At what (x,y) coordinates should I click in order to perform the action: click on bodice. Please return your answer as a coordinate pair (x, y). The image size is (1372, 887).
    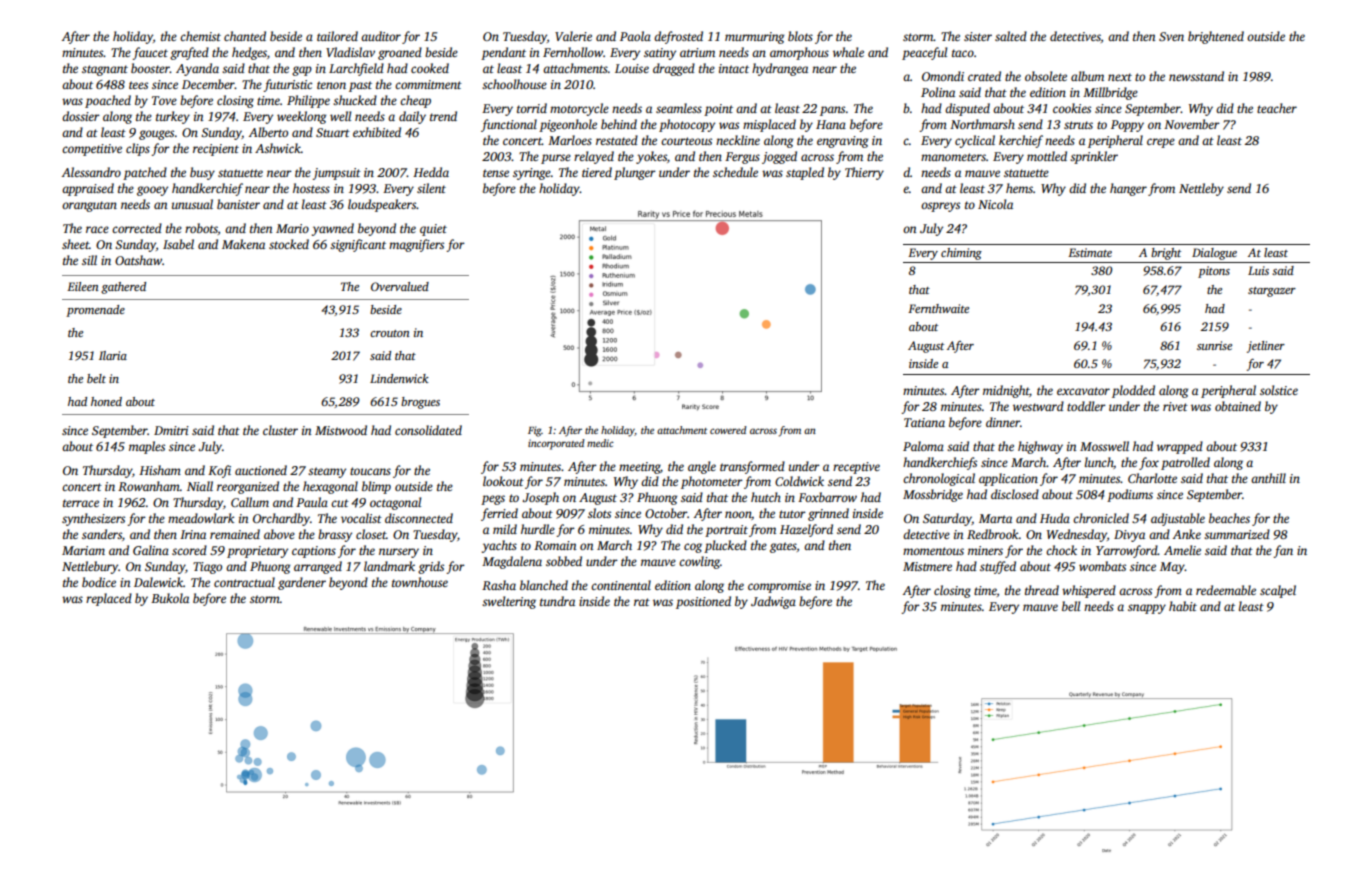
    Looking at the image, I should click on (99, 582).
